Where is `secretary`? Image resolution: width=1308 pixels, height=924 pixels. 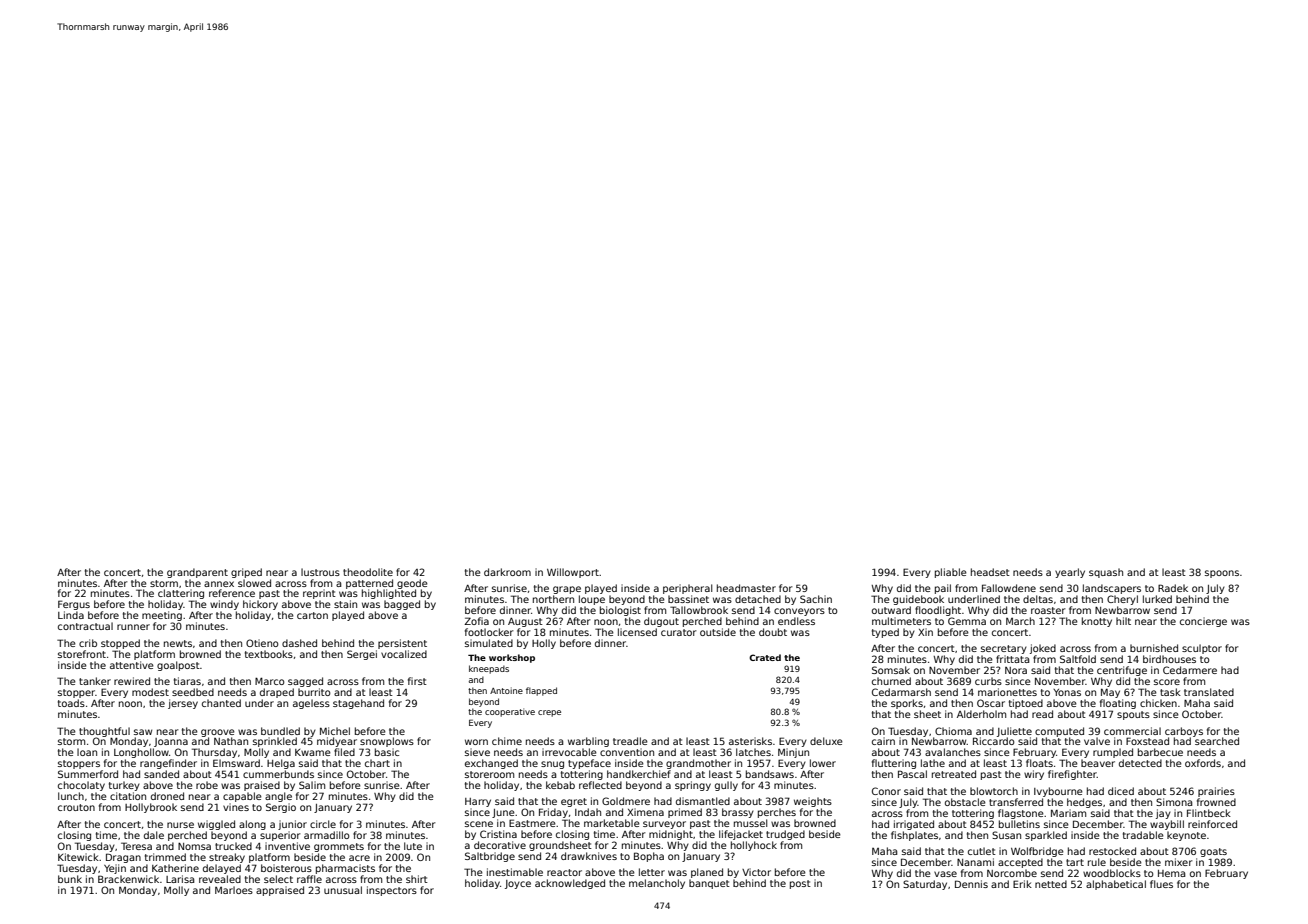
secretary is located at coordinates (1004, 649).
